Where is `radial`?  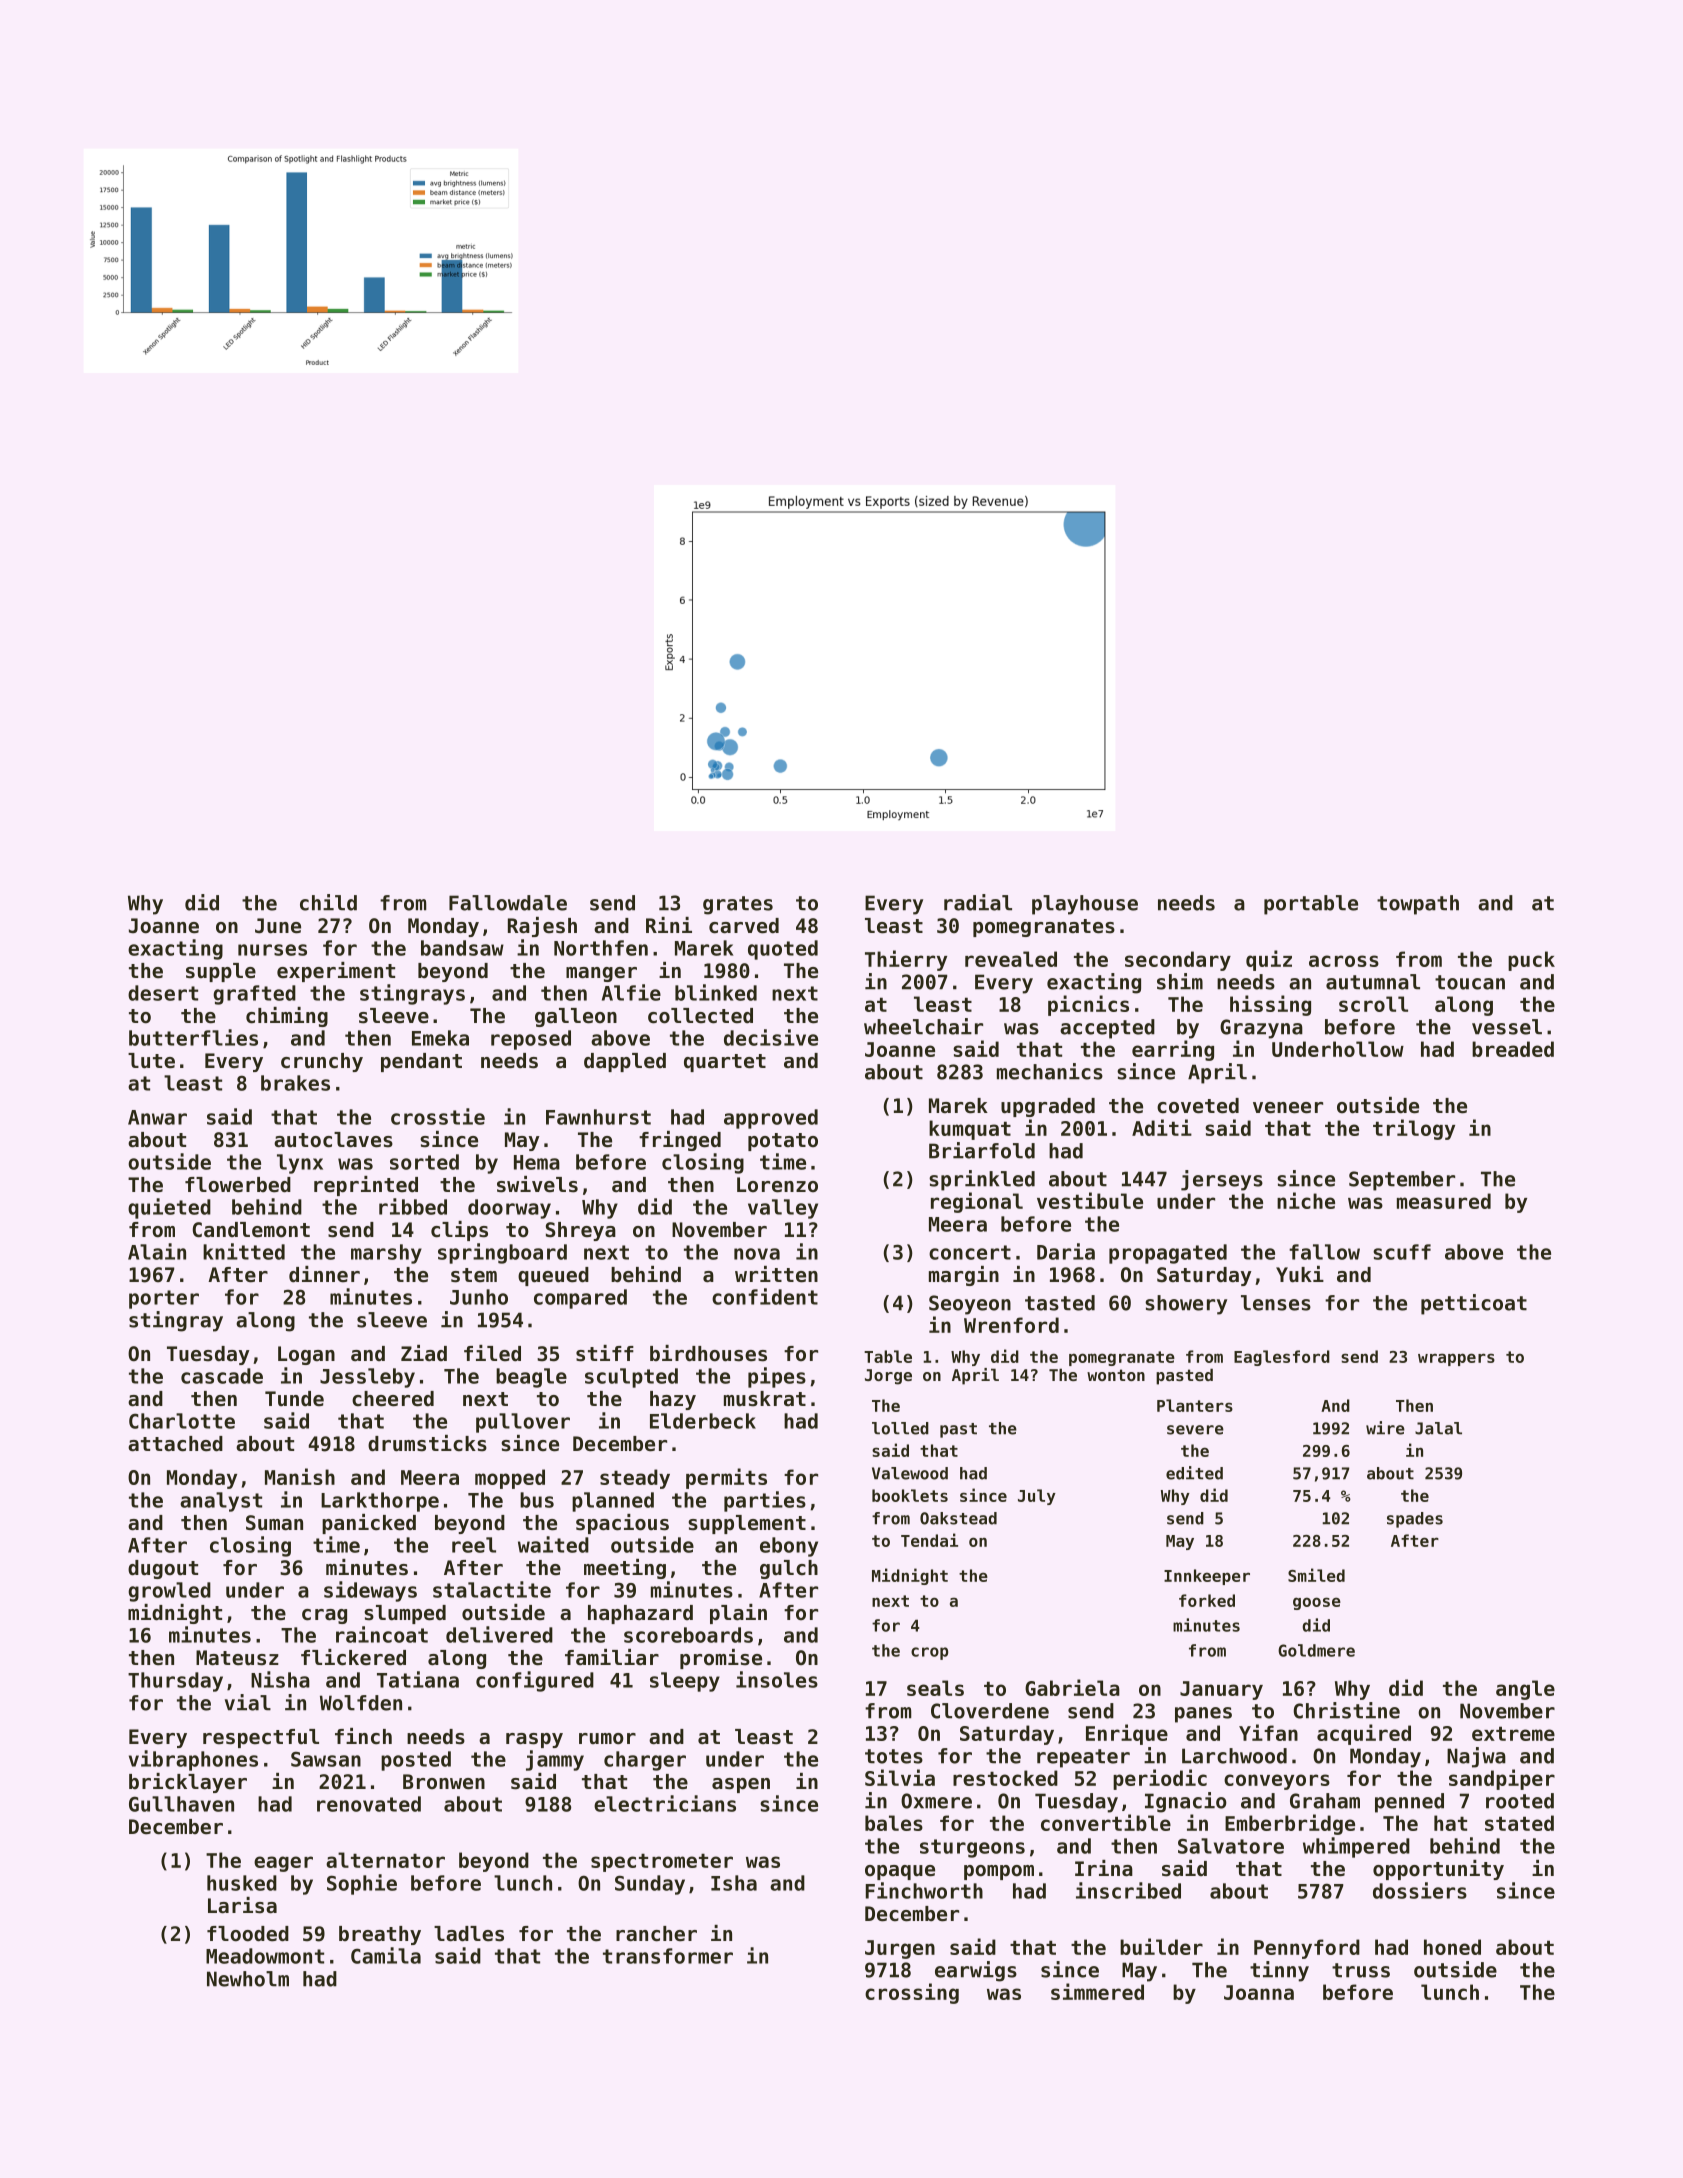
radial is located at coordinates (978, 902).
